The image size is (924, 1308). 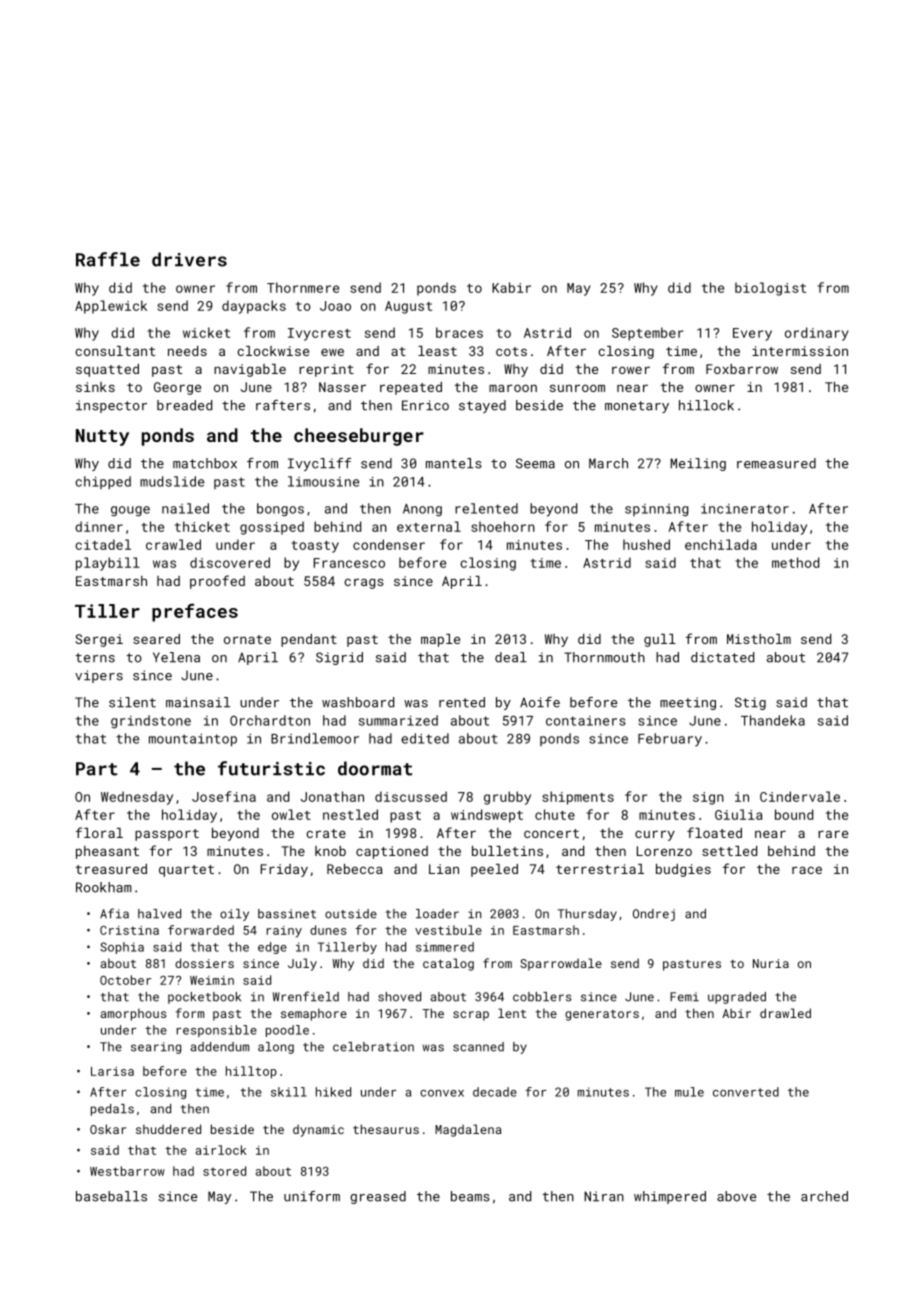 What do you see at coordinates (602, 1015) in the screenshot?
I see `generators` at bounding box center [602, 1015].
